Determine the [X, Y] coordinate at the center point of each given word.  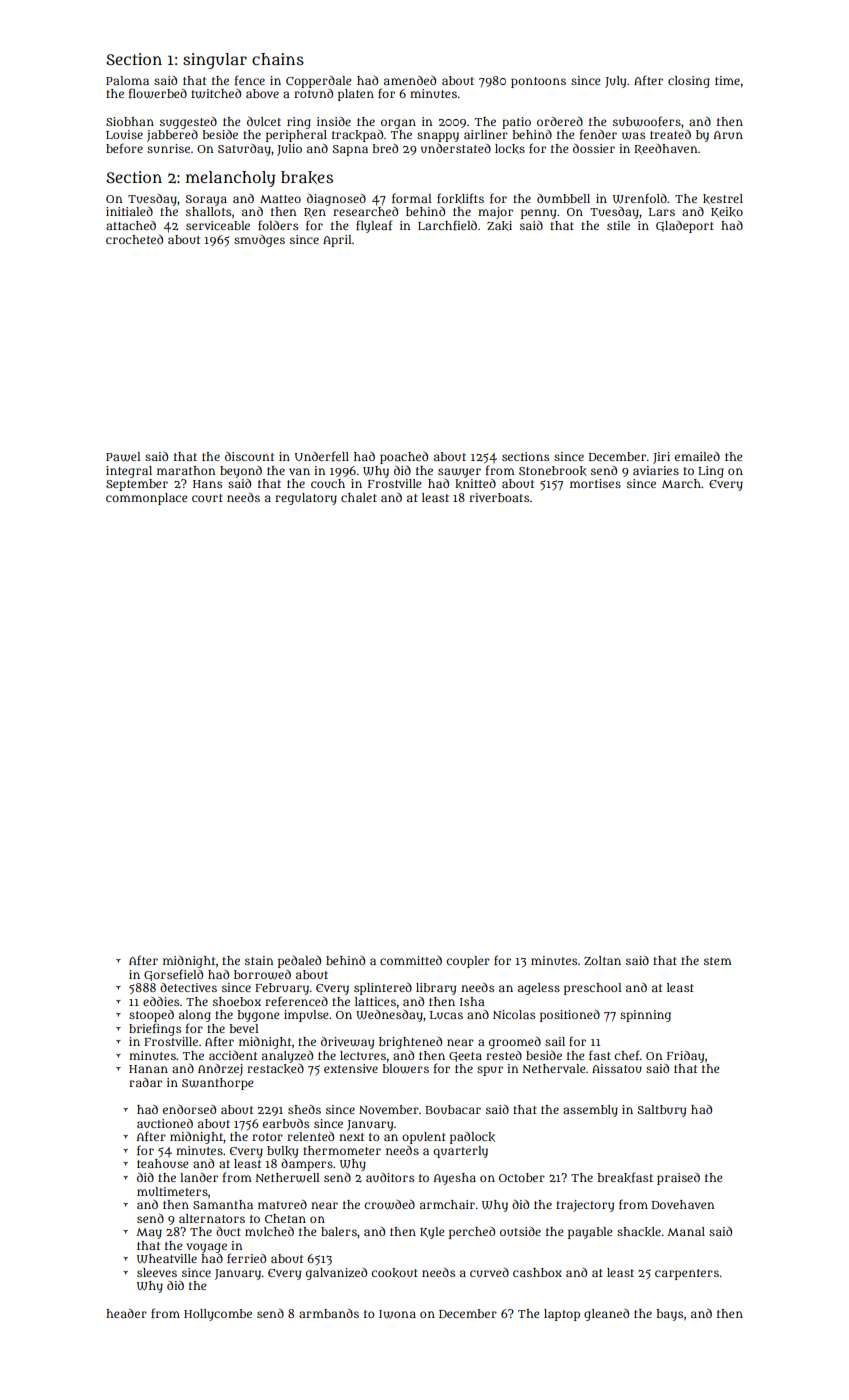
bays [669, 1315]
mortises [595, 483]
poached [404, 458]
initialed [129, 211]
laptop [562, 1315]
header [126, 1313]
